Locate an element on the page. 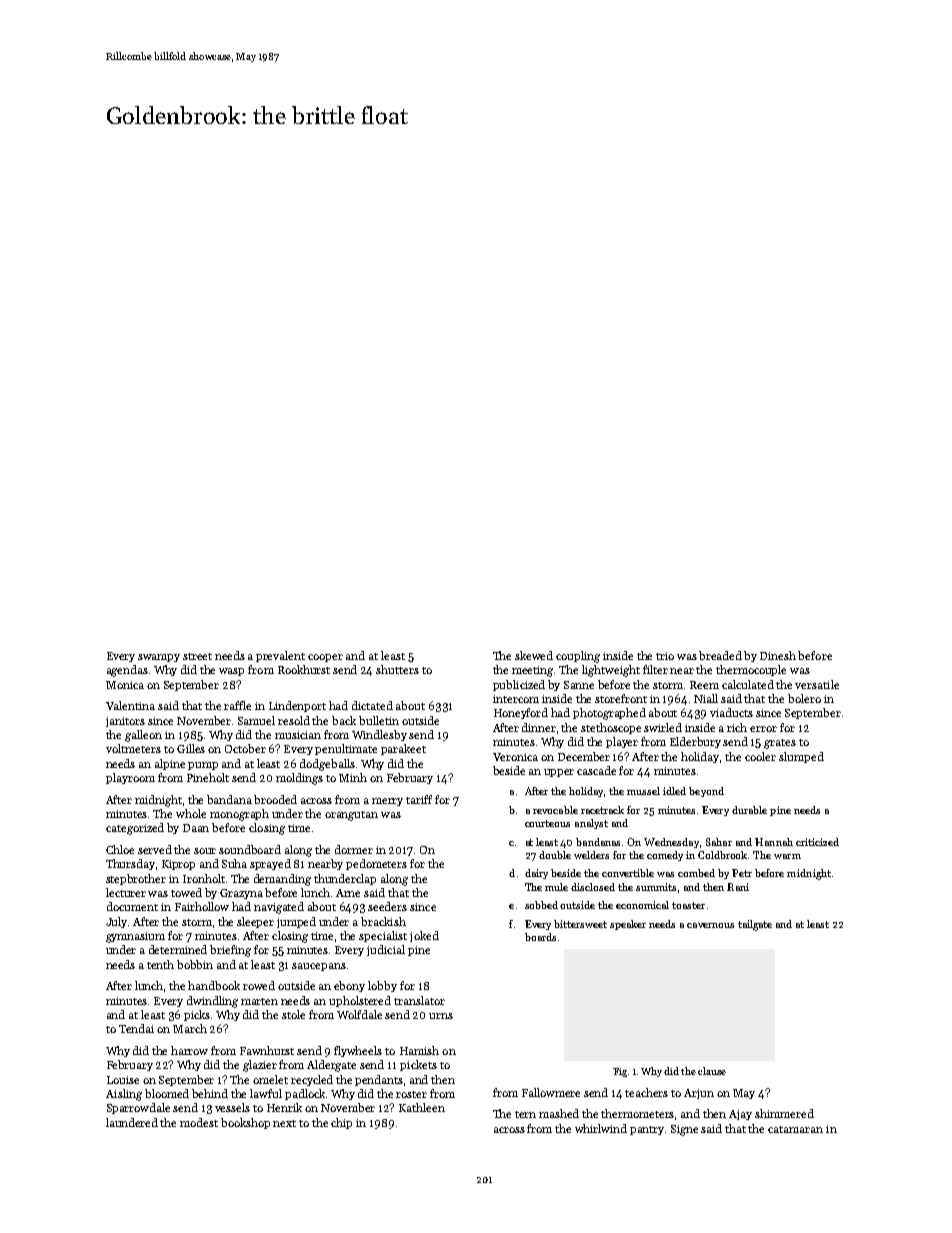 The width and height of the document is (952, 1233). behind is located at coordinates (210, 1093).
